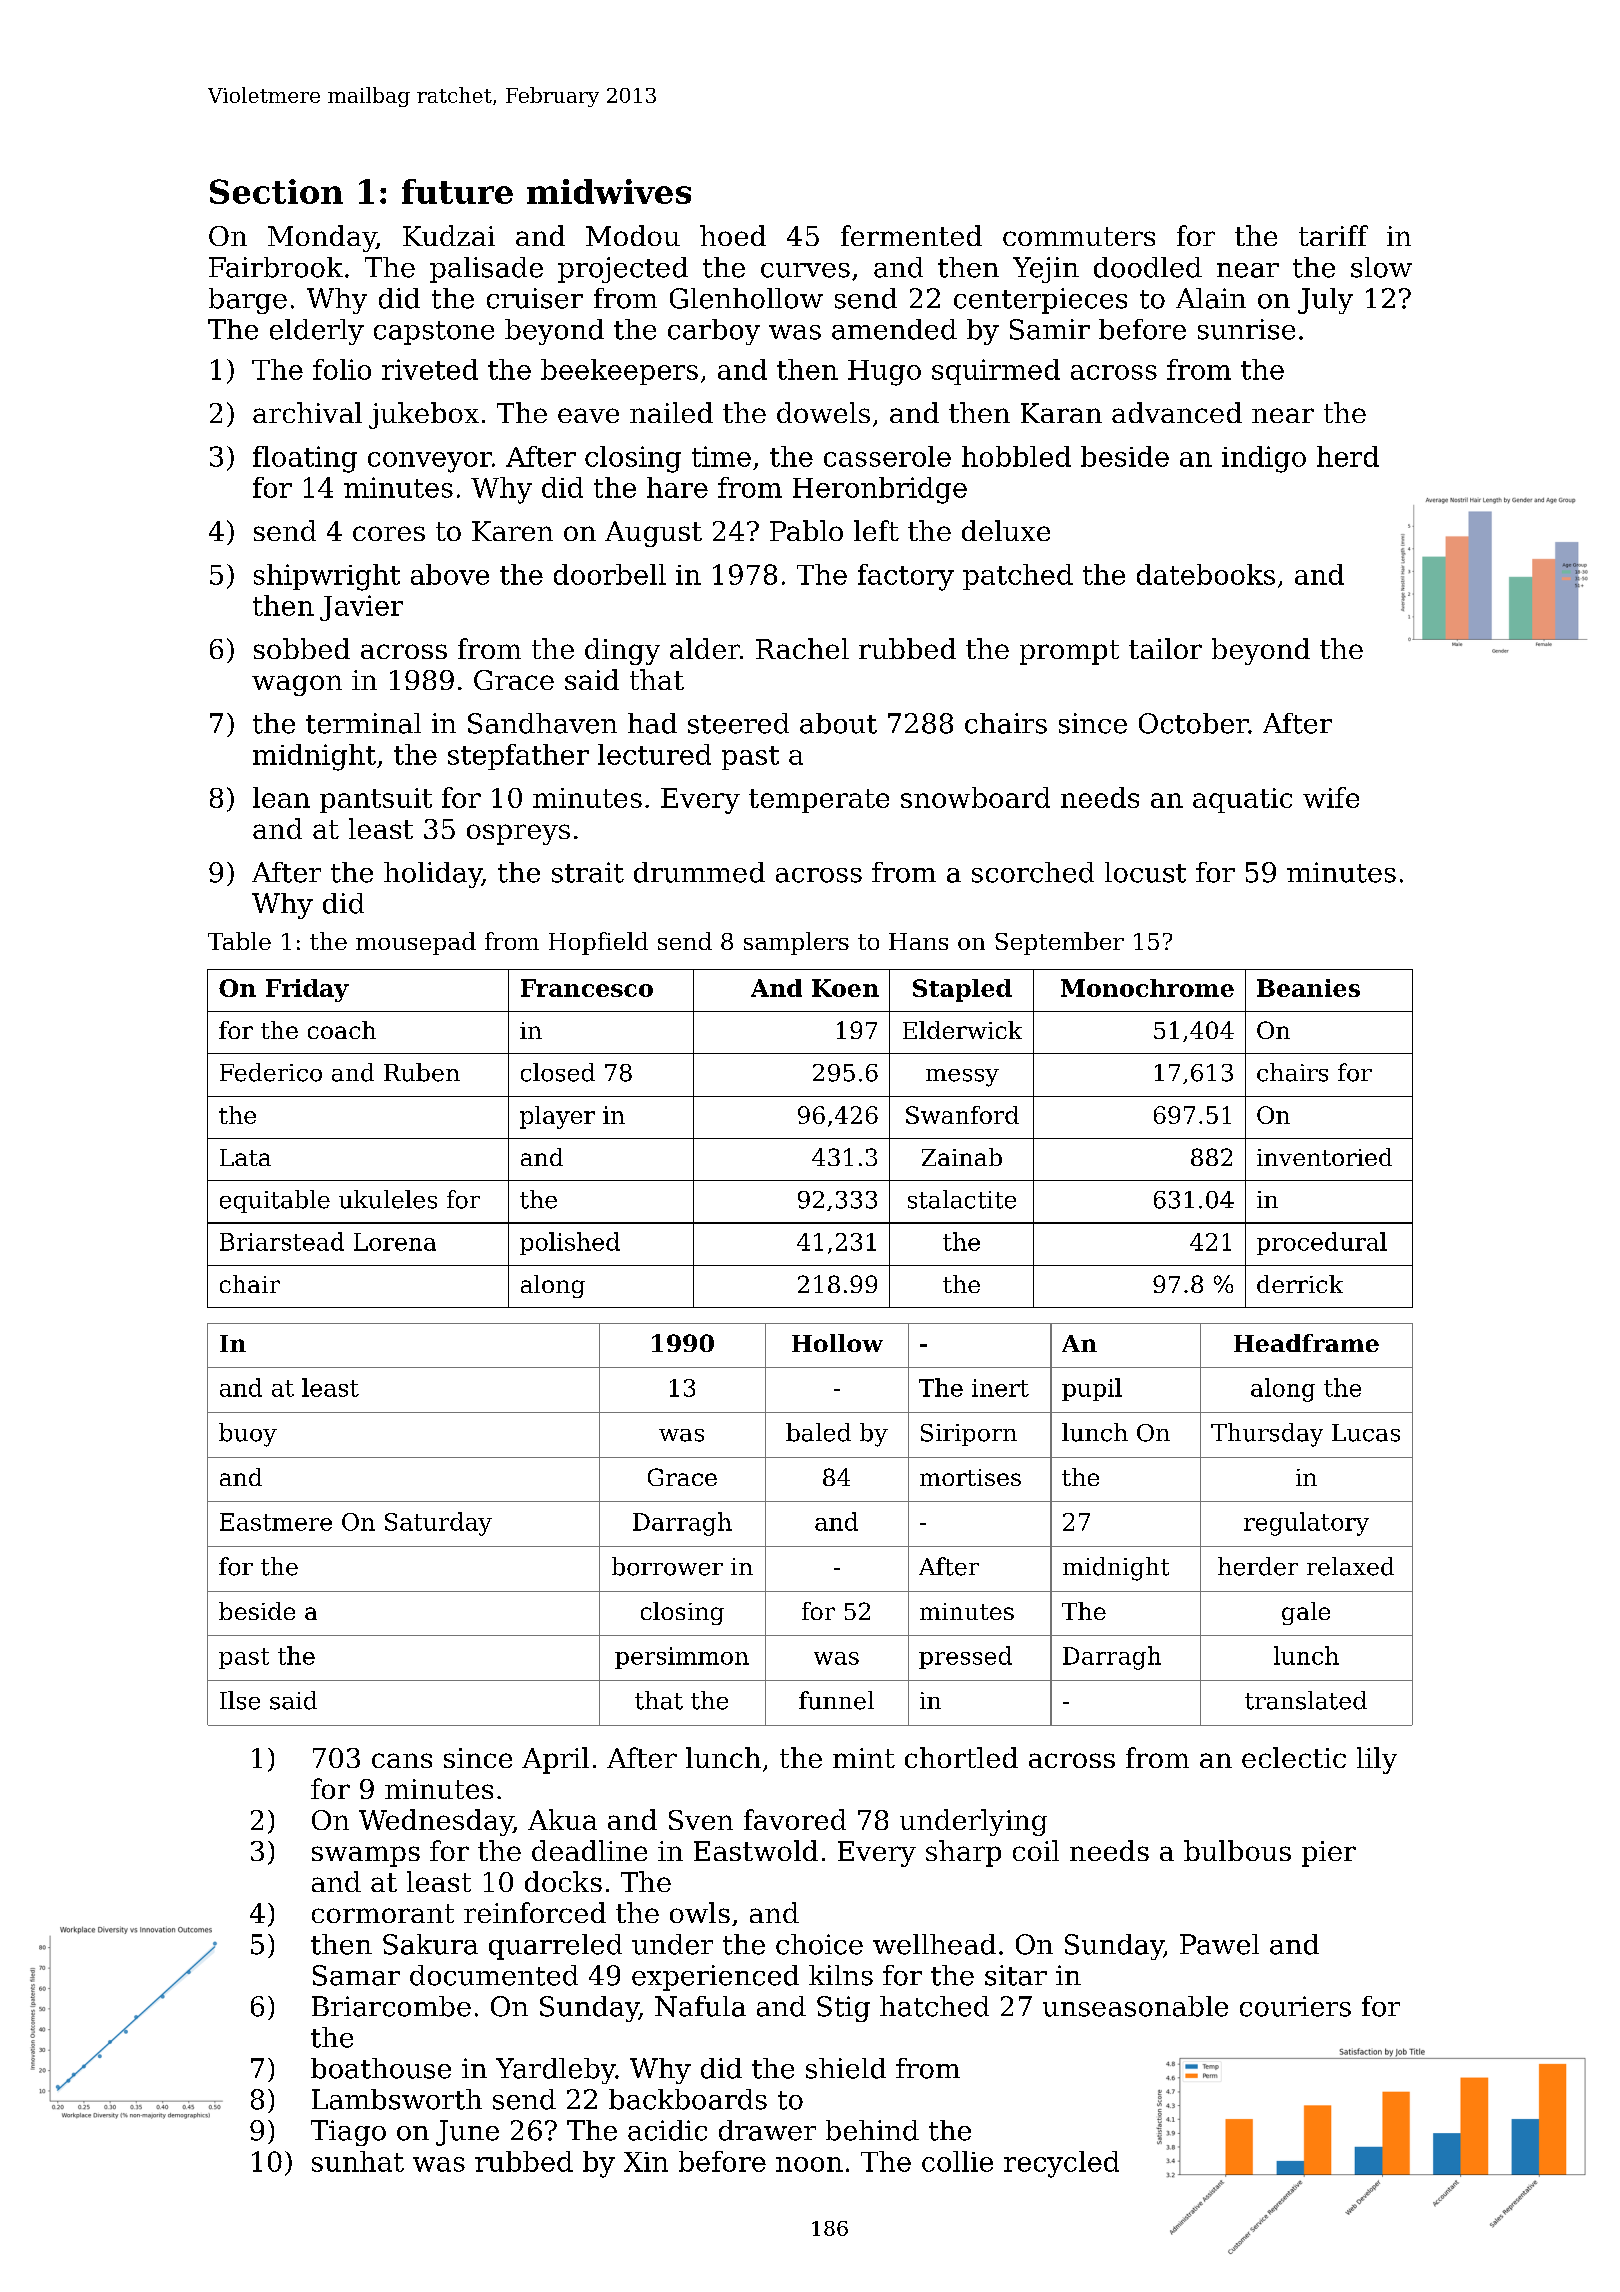  I want to click on tariff, so click(1333, 235).
